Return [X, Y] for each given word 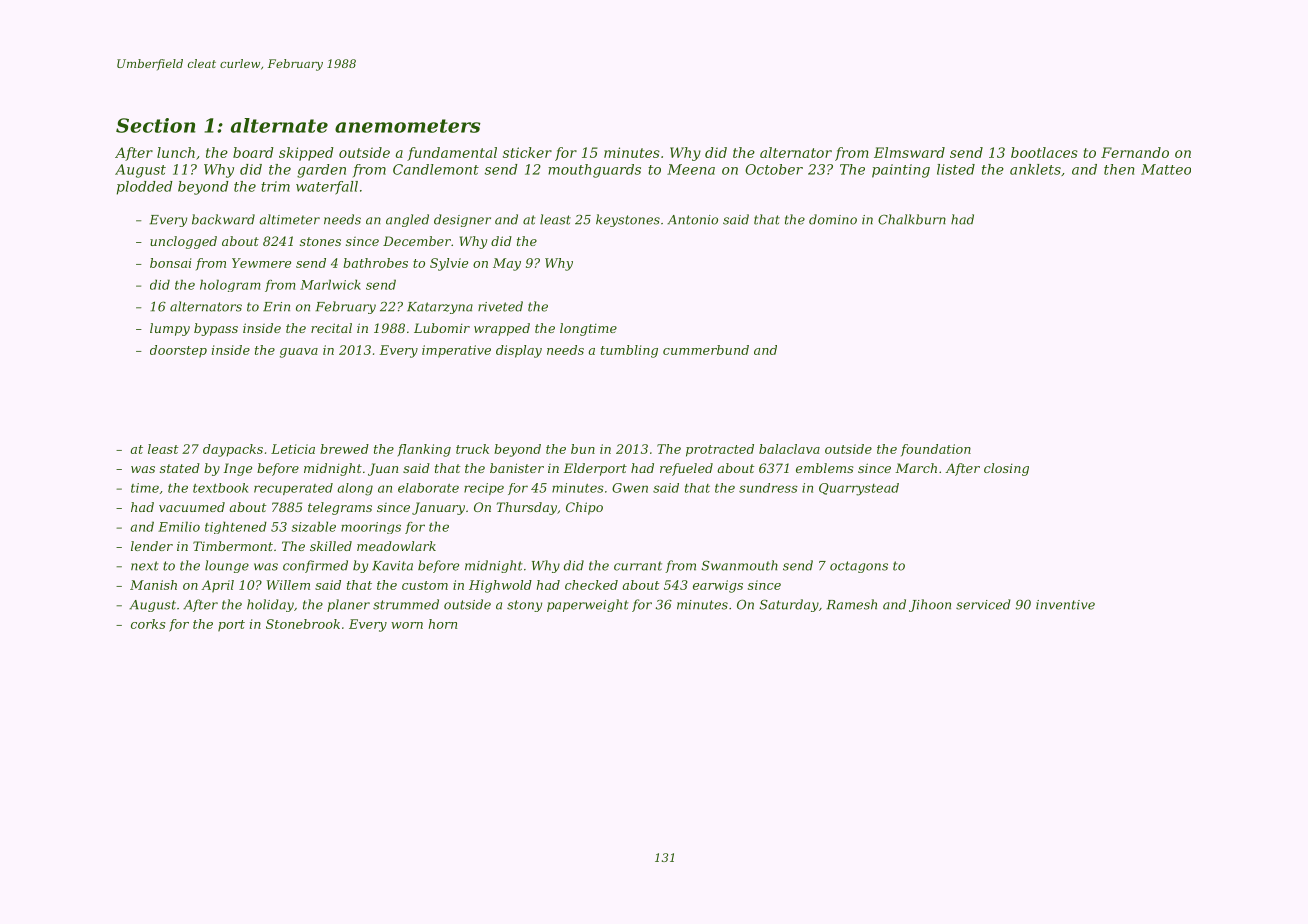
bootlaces [1044, 152]
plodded [145, 188]
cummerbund [706, 350]
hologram [230, 285]
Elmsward [909, 152]
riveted [500, 306]
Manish [153, 585]
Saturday [789, 605]
